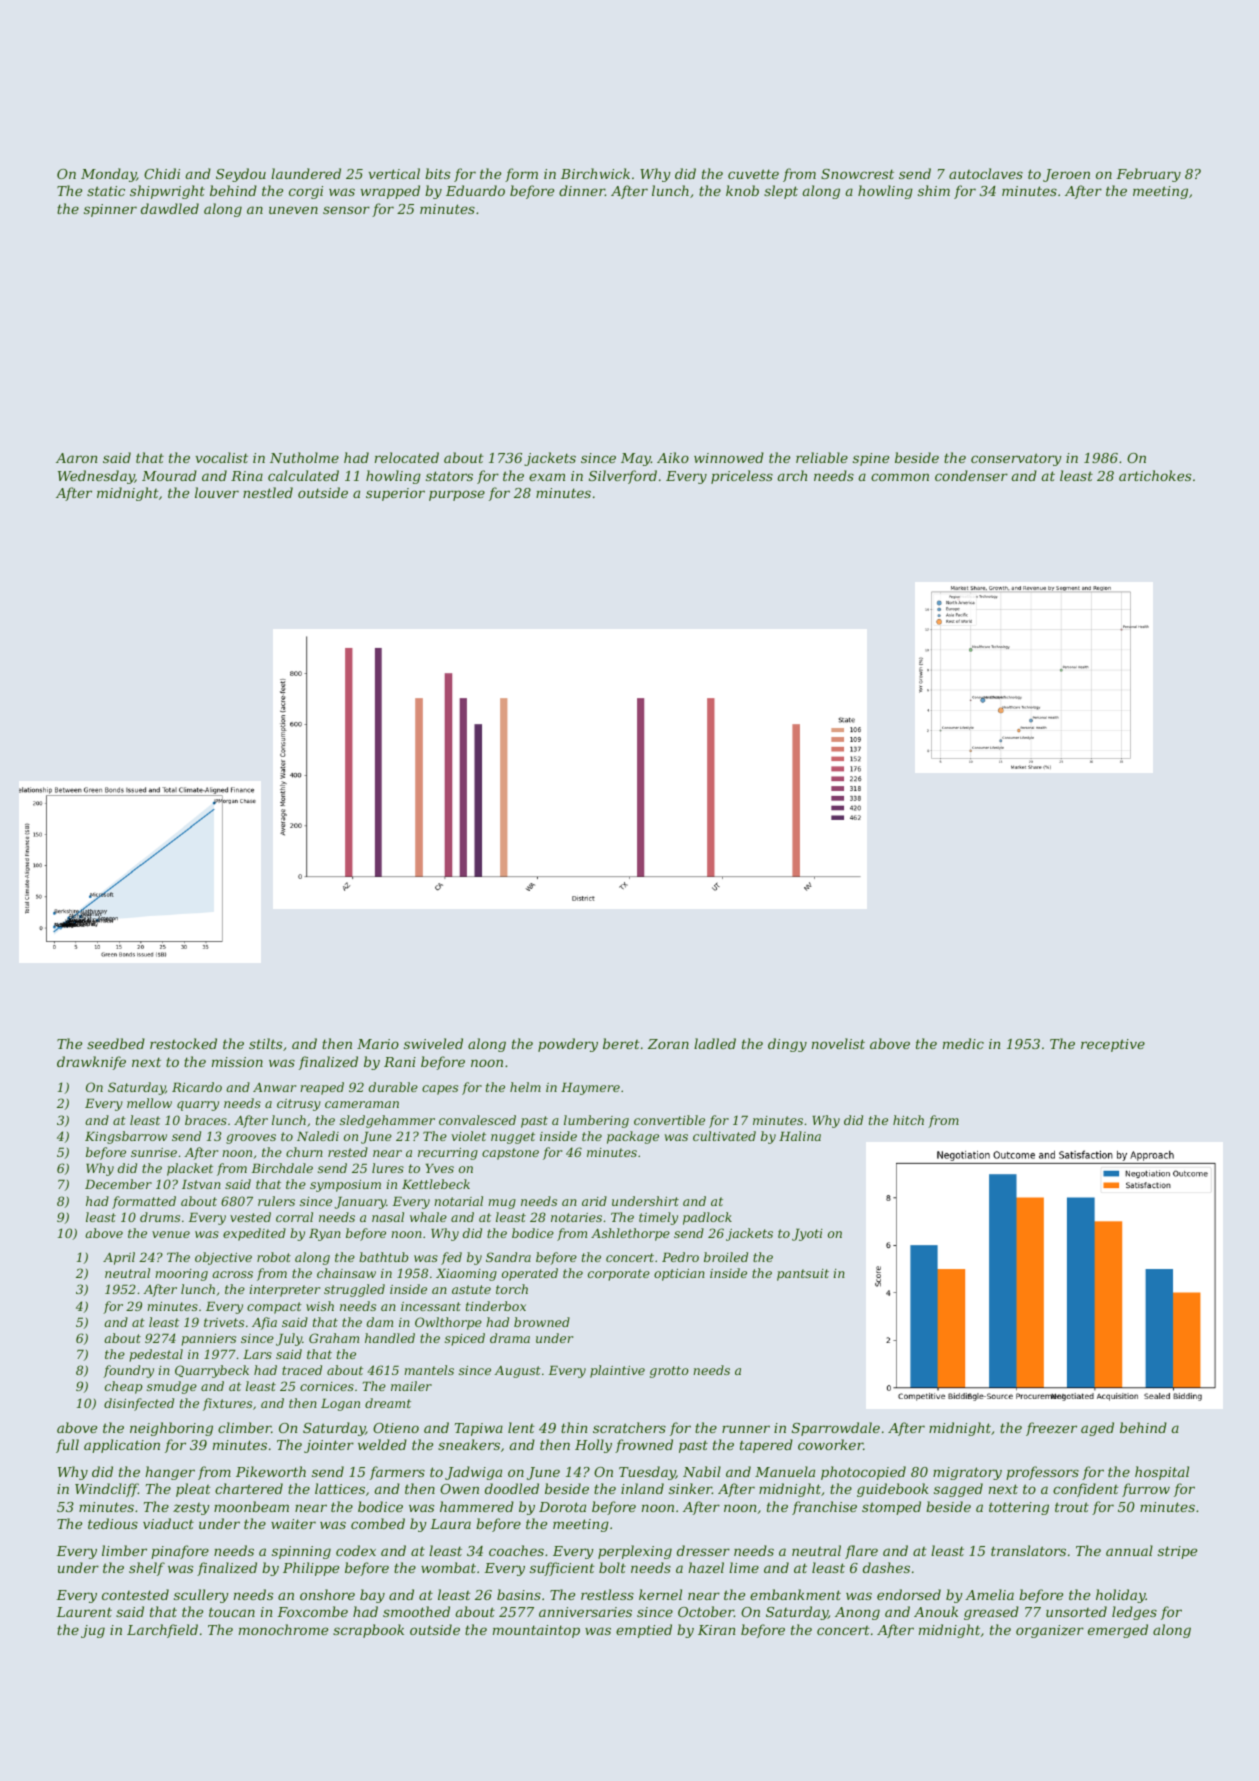  I want to click on stilts, so click(265, 1043).
